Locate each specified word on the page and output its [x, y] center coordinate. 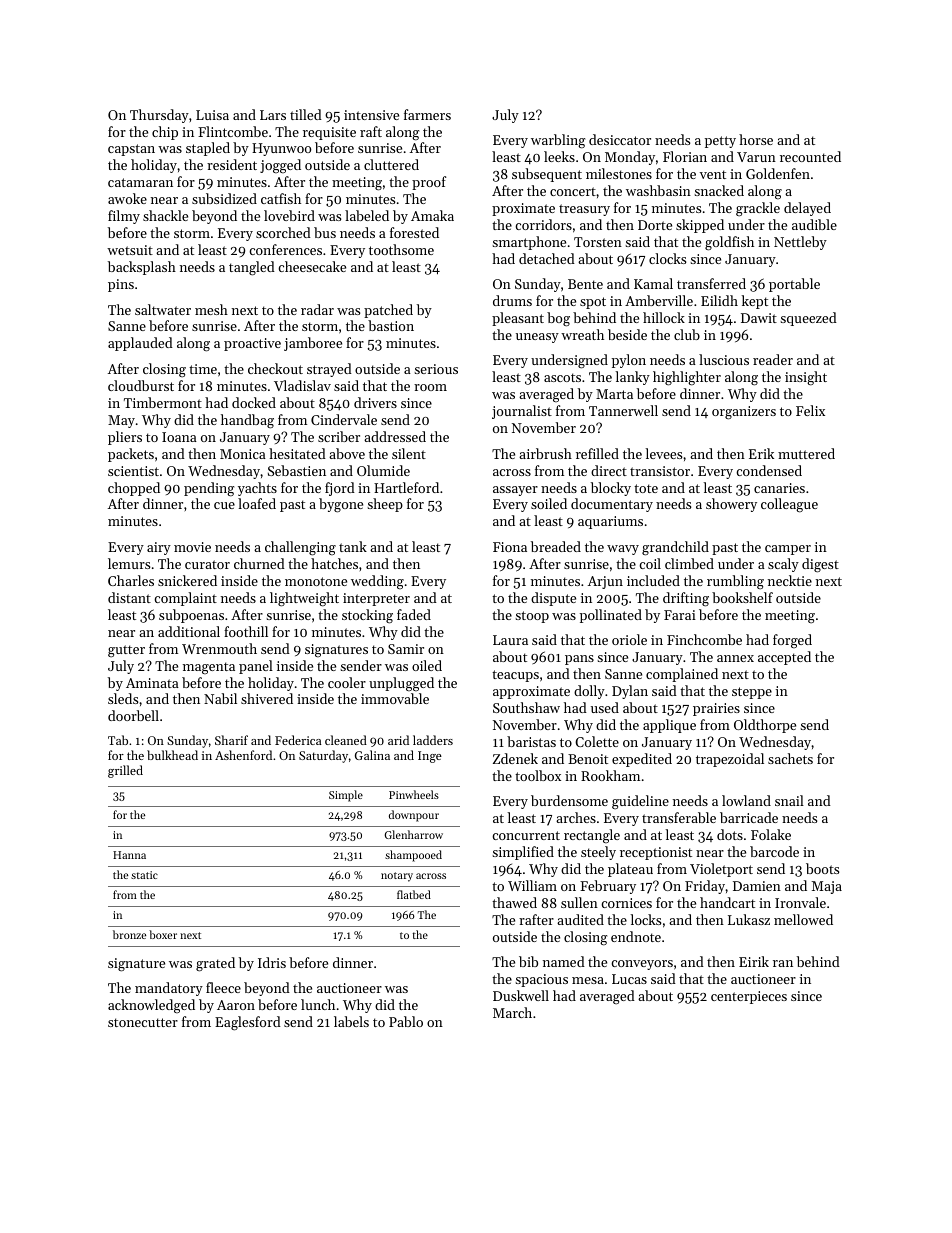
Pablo [406, 1021]
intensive [371, 115]
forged [792, 641]
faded [414, 614]
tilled [306, 114]
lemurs [129, 563]
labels [351, 1021]
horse [756, 139]
